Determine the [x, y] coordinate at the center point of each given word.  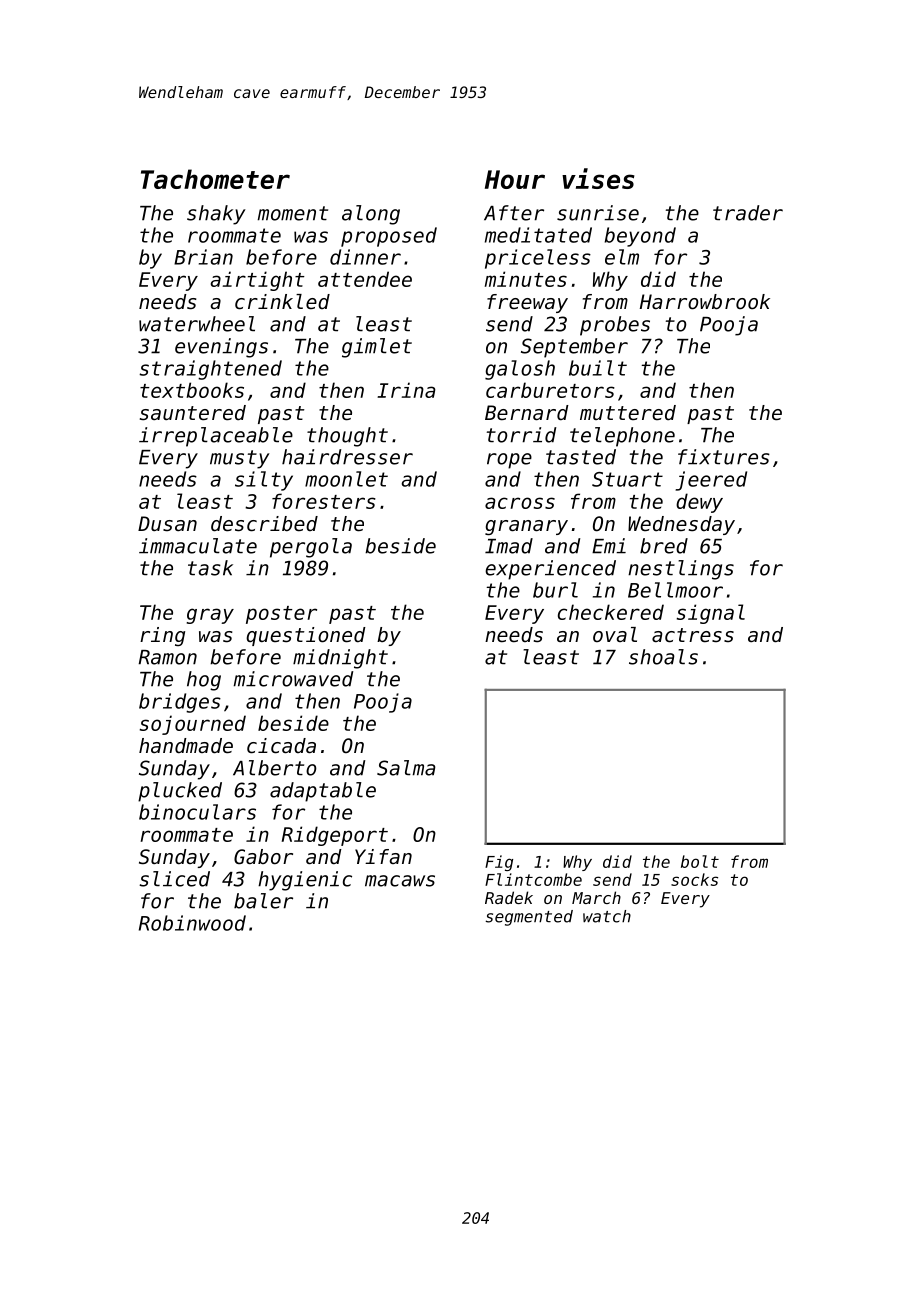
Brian [203, 257]
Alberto [275, 768]
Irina [406, 390]
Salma [406, 768]
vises [598, 178]
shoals [663, 657]
